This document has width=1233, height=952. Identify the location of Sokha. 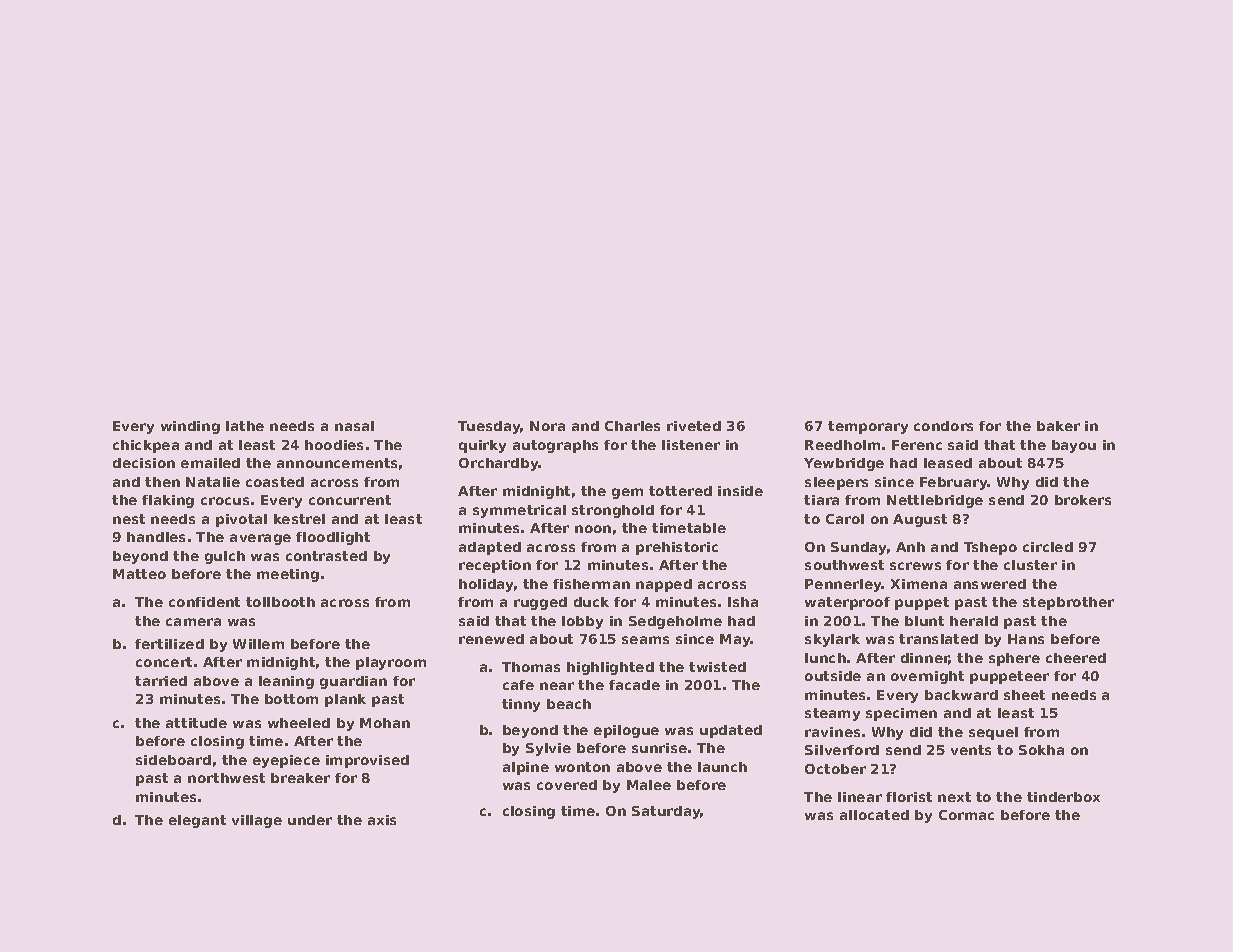
(1041, 750).
